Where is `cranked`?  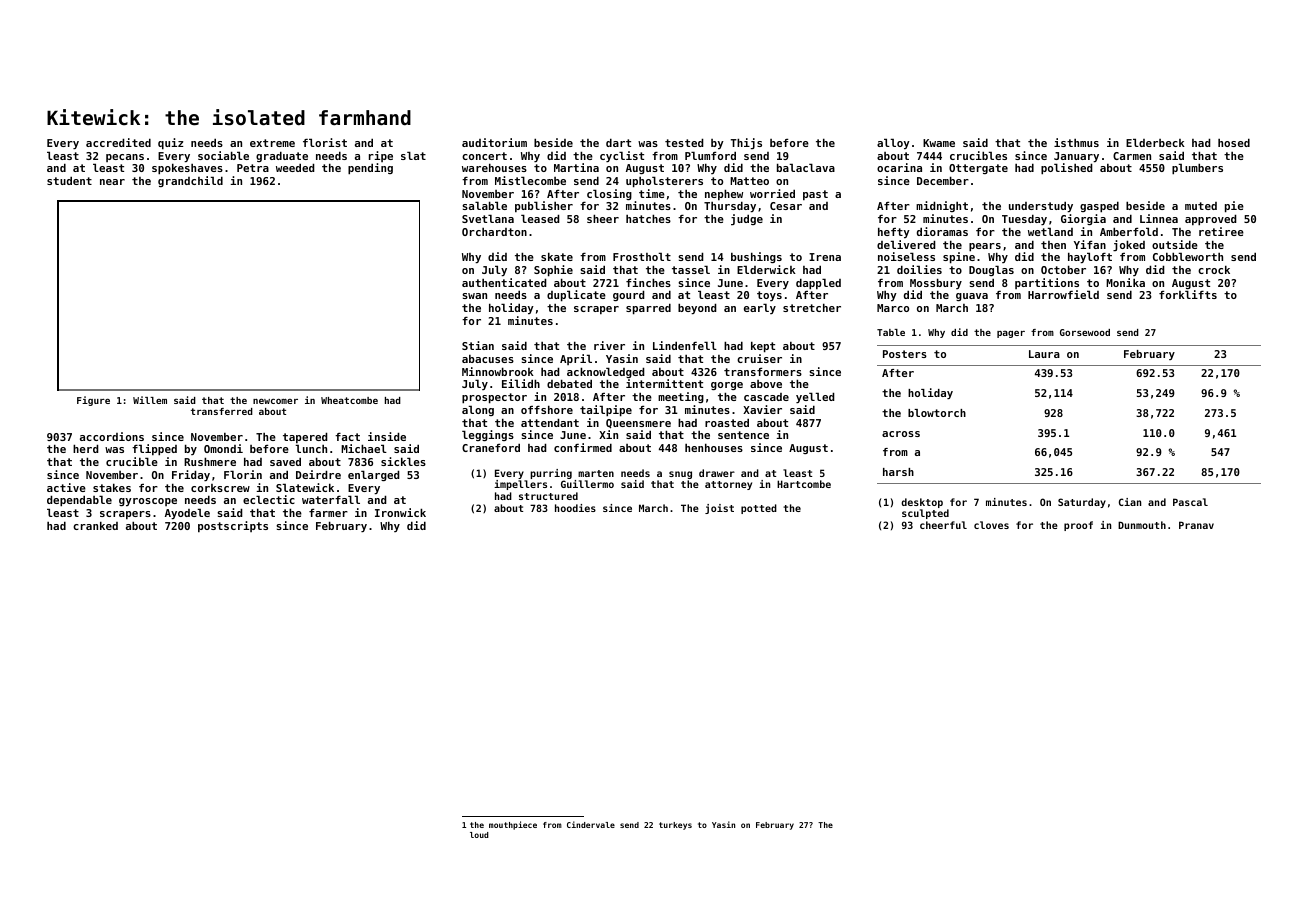
cranked is located at coordinates (95, 525).
